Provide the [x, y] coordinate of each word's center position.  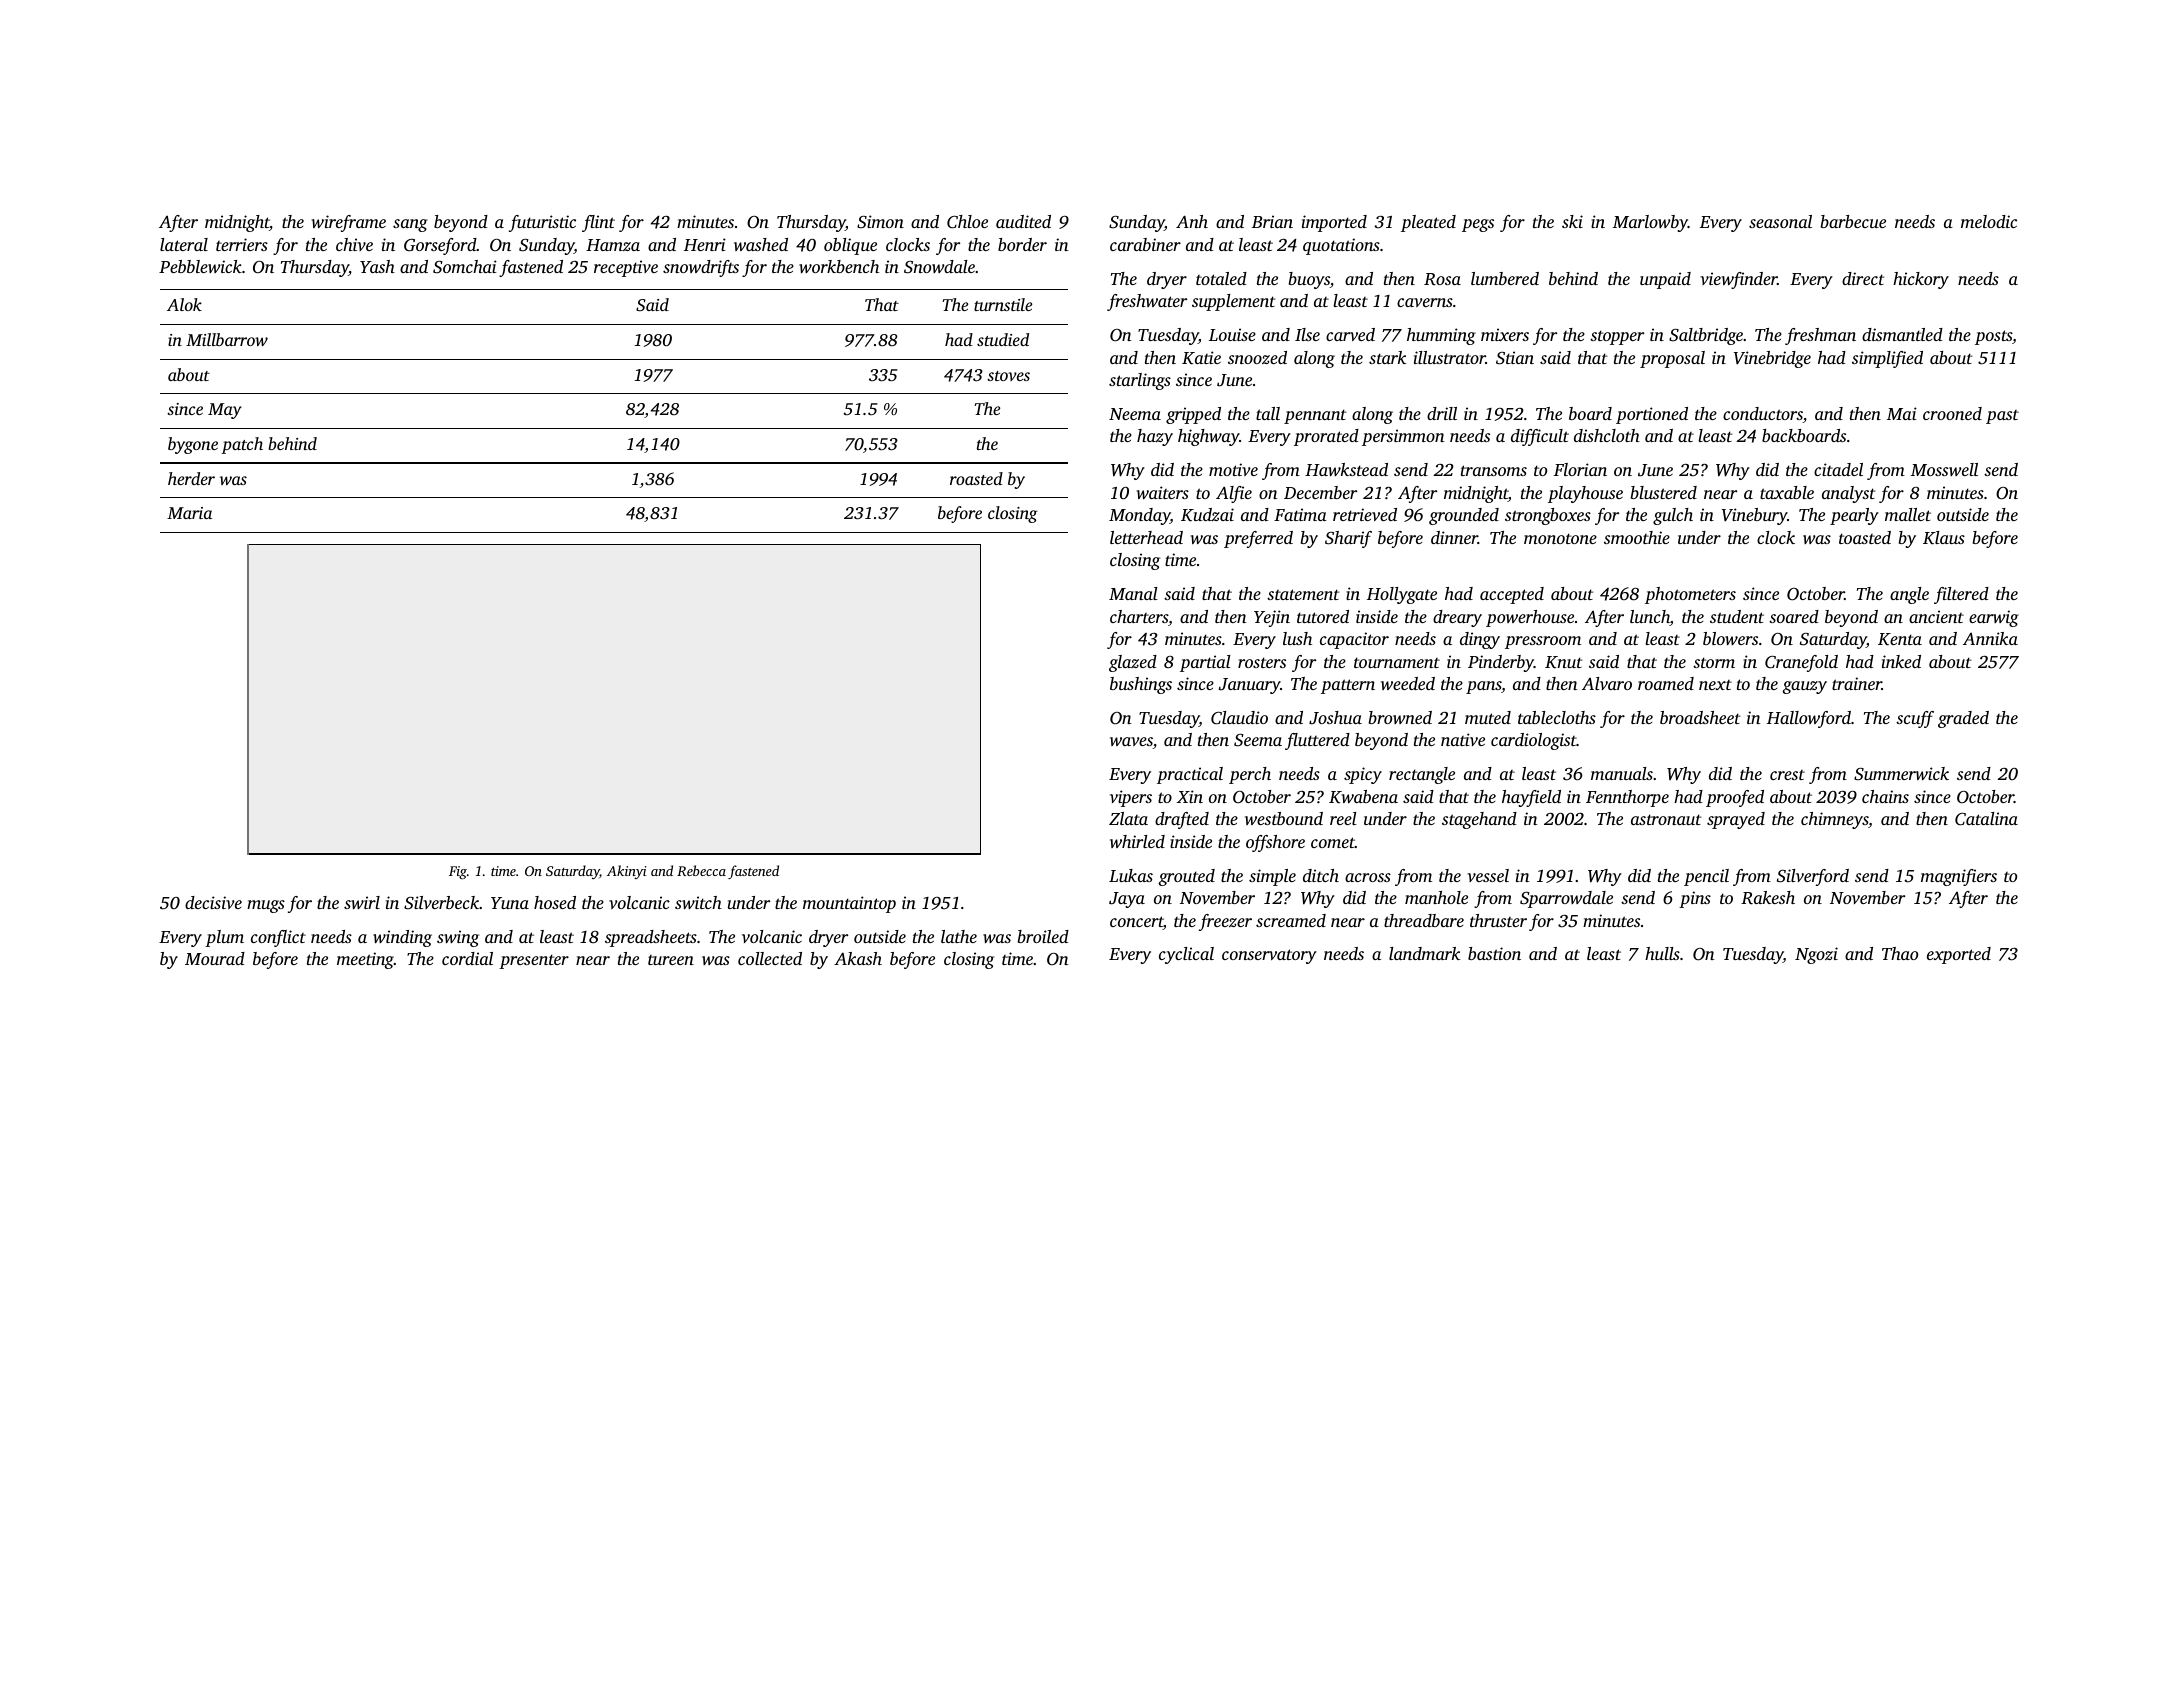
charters [1139, 616]
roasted [976, 478]
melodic [1989, 221]
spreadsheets [651, 938]
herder [191, 478]
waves [1131, 743]
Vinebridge [1772, 359]
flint [598, 223]
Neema [1135, 414]
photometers [1690, 595]
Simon [880, 222]
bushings [1141, 685]
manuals [1622, 773]
